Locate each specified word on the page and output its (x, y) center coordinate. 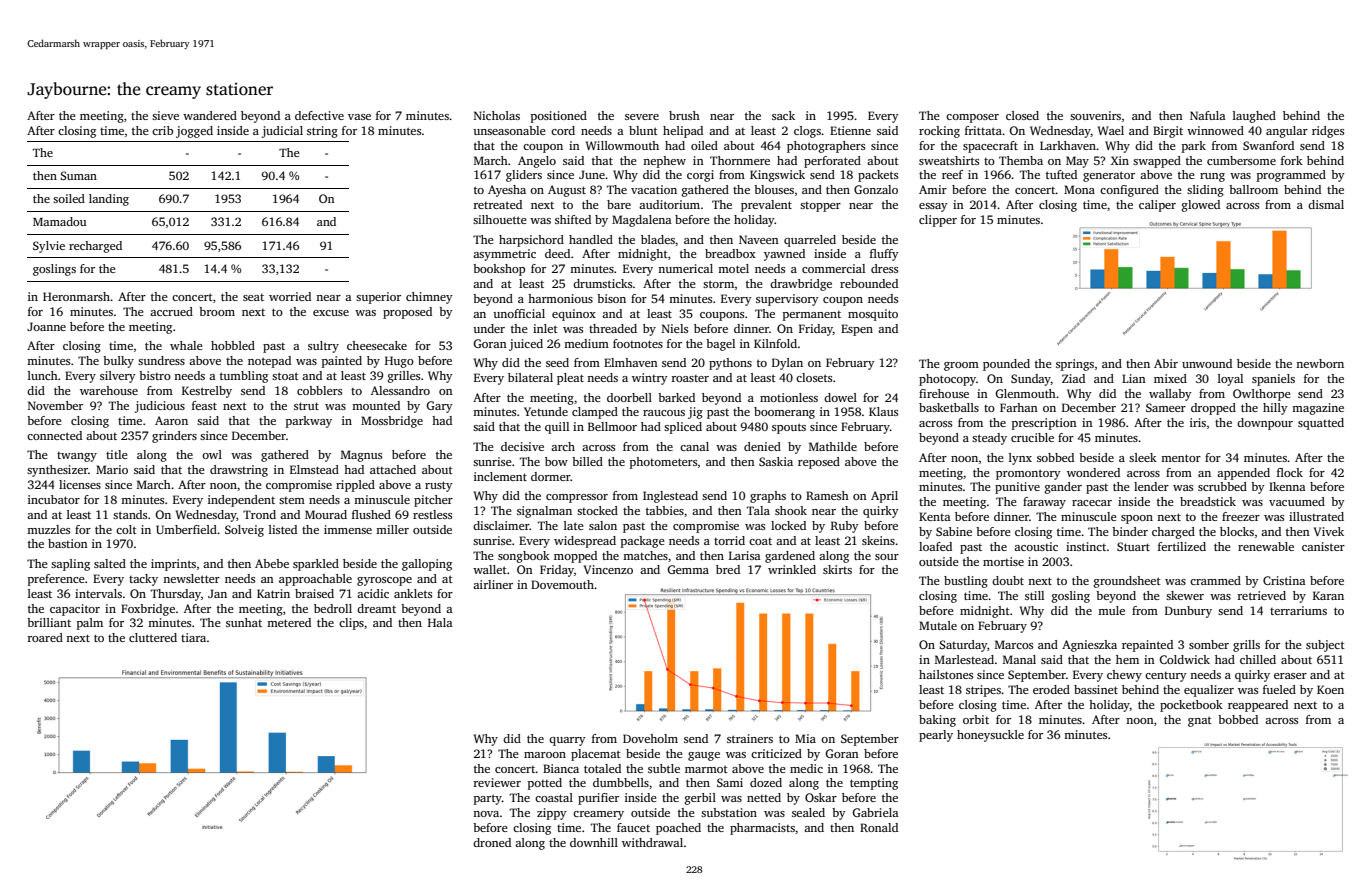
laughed (1254, 117)
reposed (819, 463)
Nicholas (497, 115)
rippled (355, 486)
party (488, 799)
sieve (165, 115)
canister (1323, 546)
